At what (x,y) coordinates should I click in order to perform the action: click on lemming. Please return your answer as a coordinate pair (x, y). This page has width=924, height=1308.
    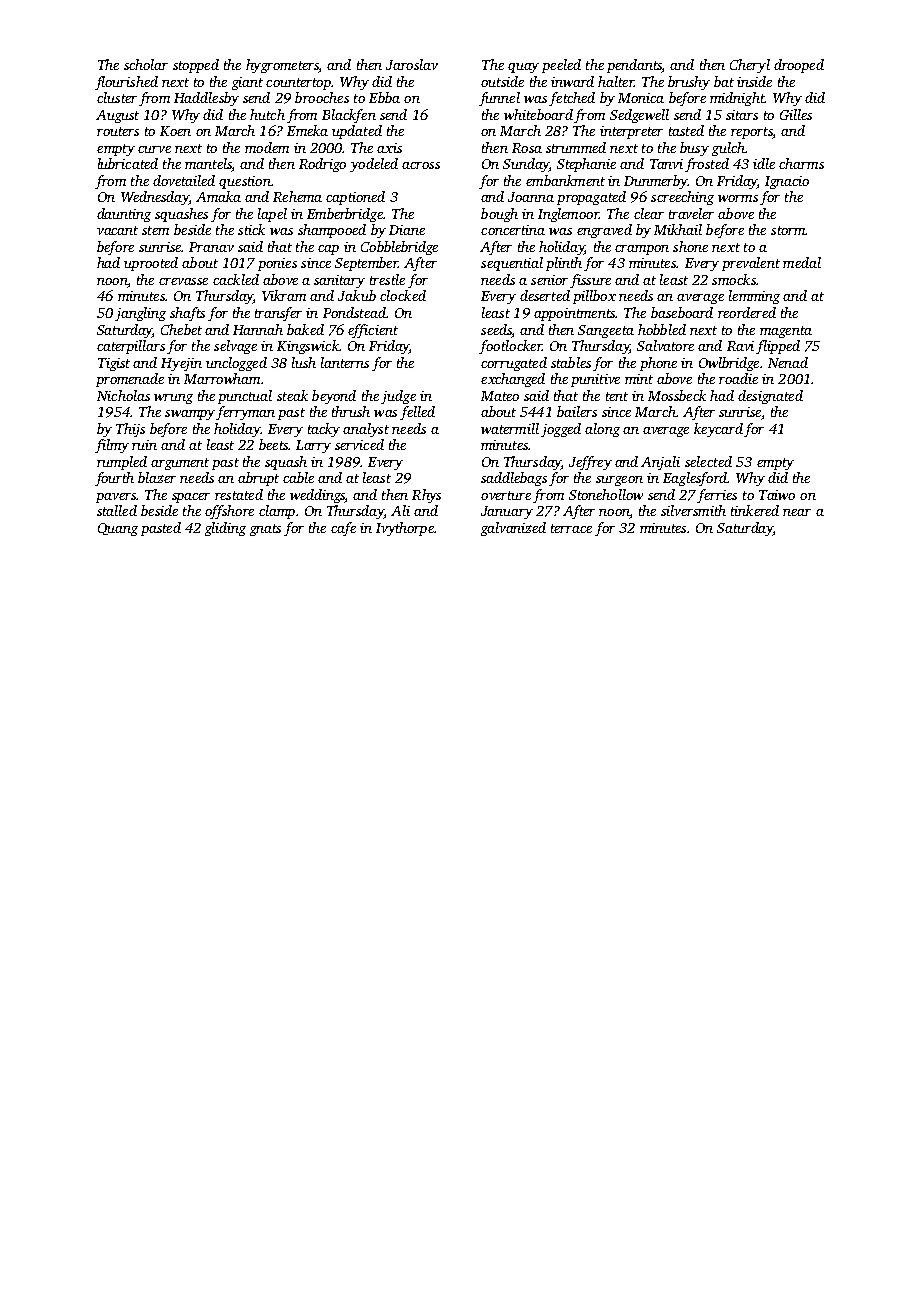
    Looking at the image, I should click on (754, 297).
